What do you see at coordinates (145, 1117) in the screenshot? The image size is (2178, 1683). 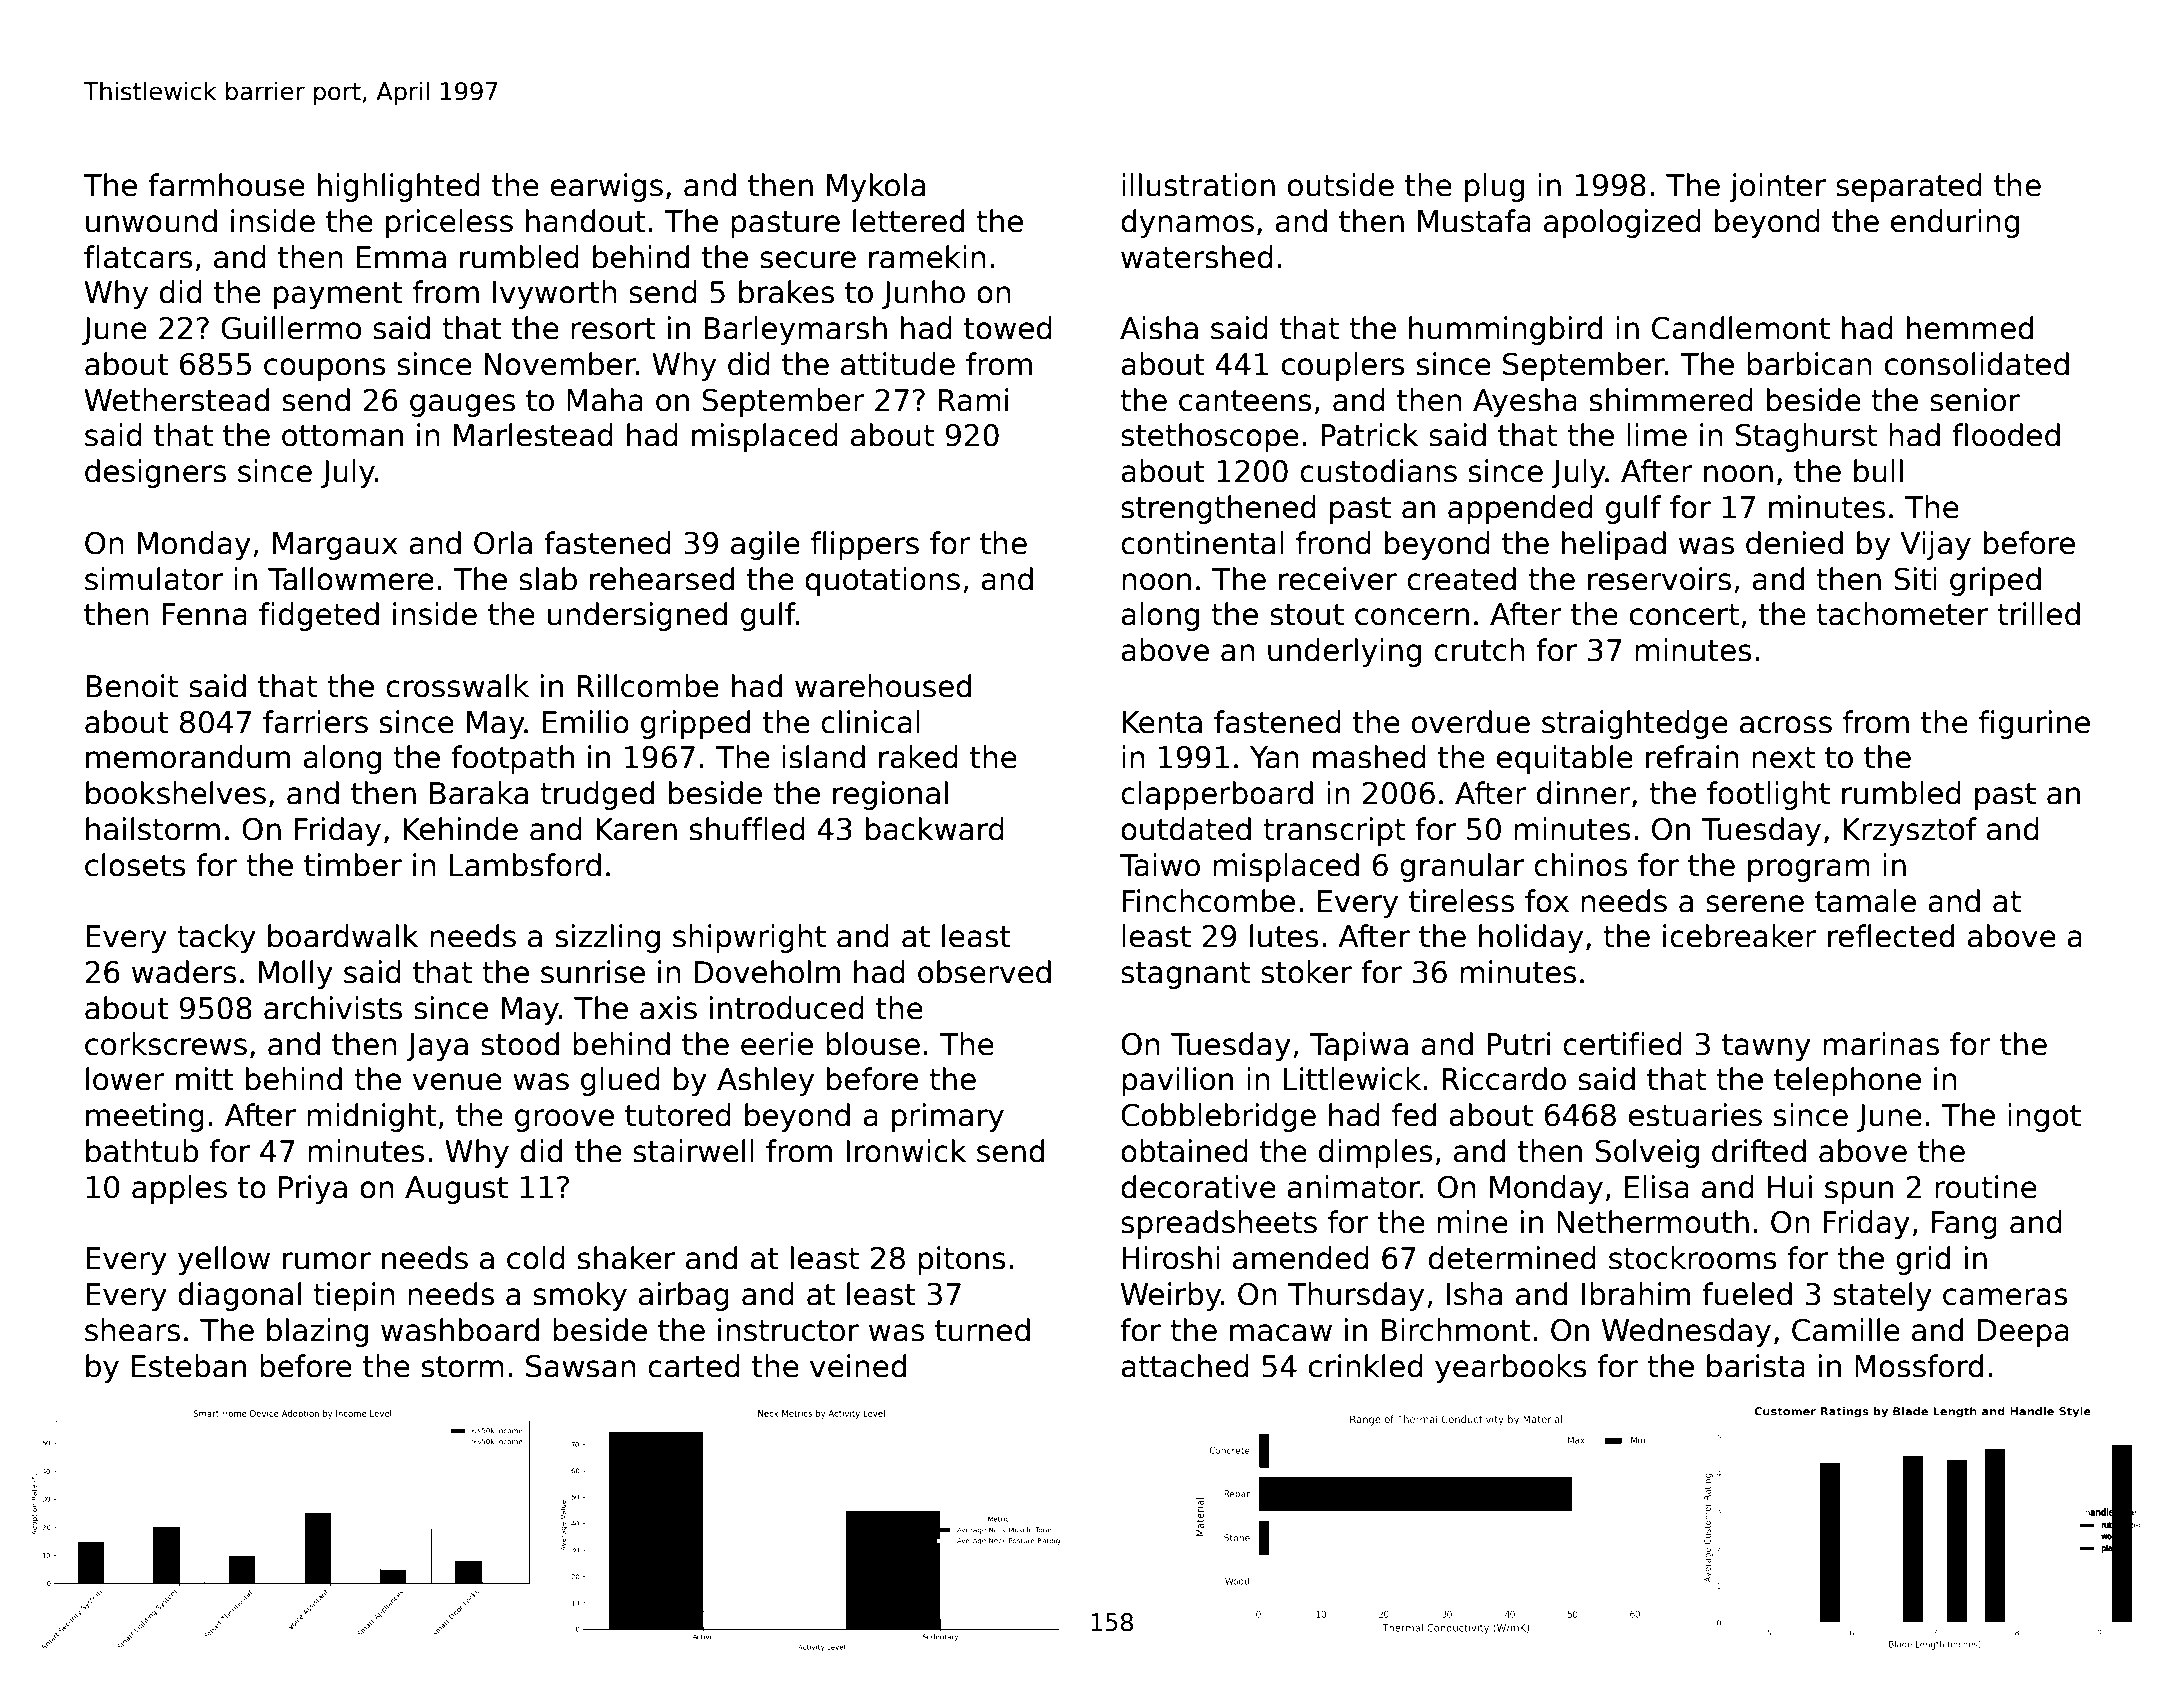 I see `meeting` at bounding box center [145, 1117].
